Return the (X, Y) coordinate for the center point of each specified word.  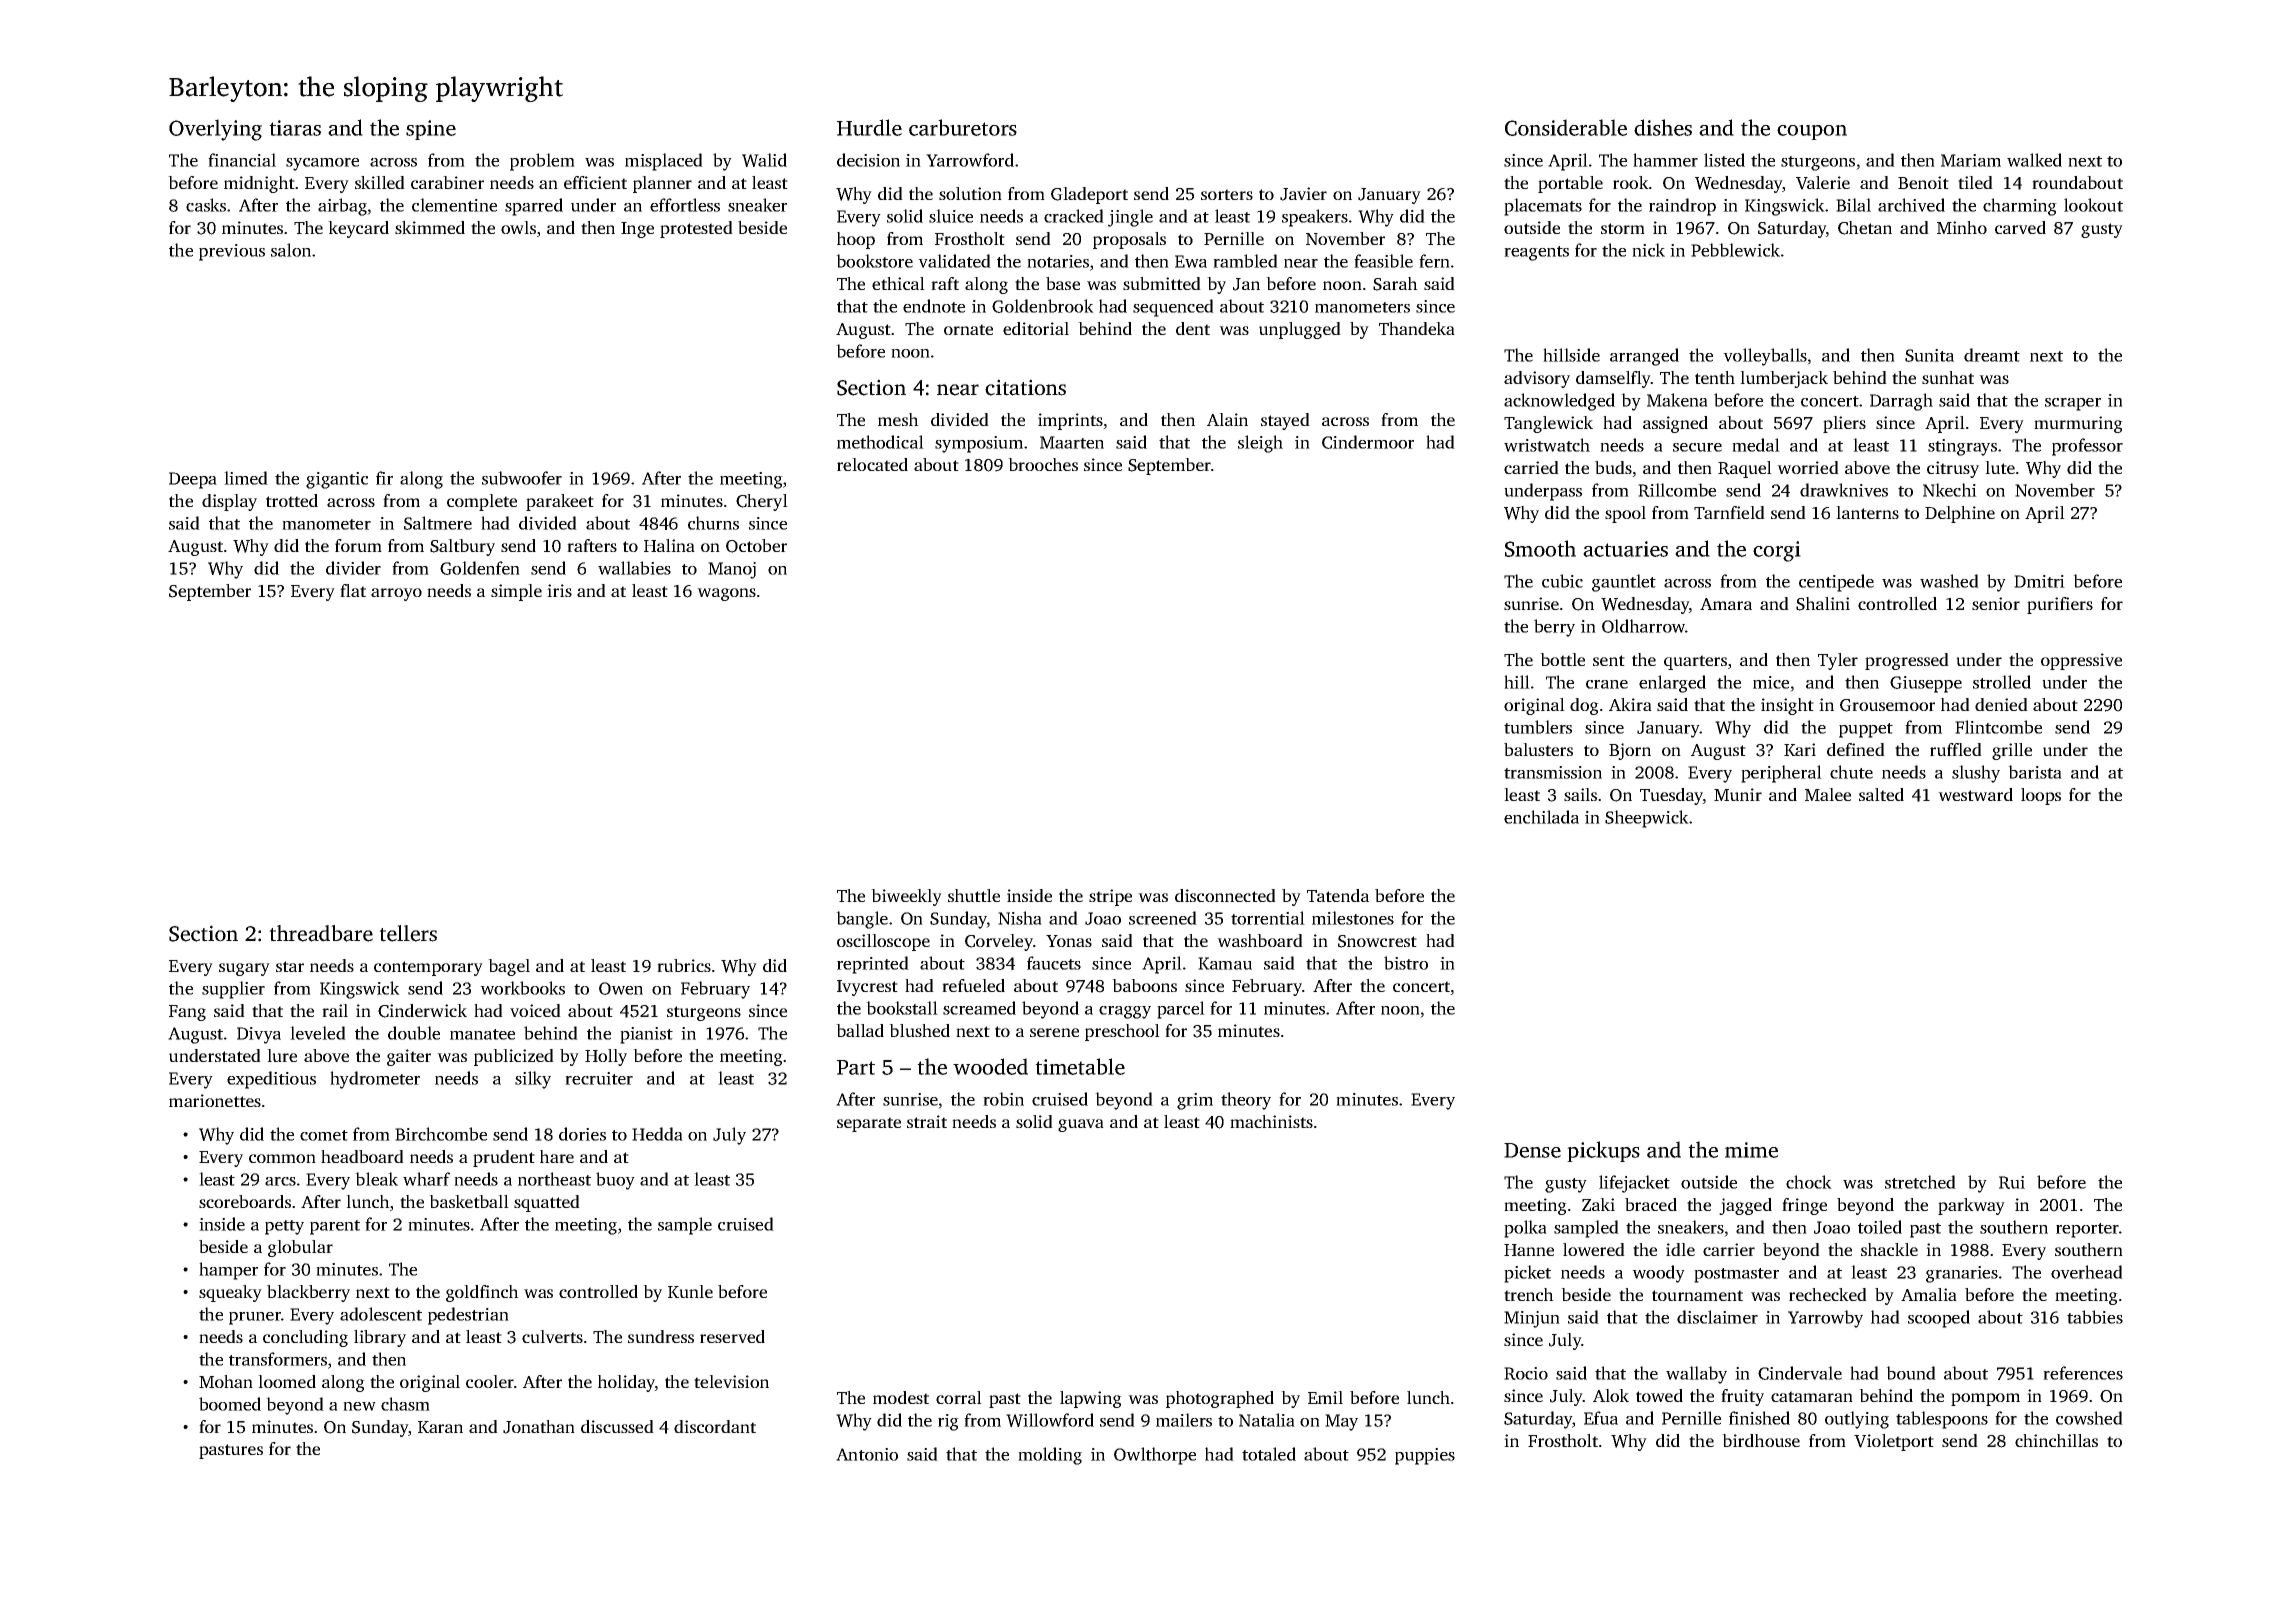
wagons (726, 594)
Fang (187, 1013)
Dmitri (2039, 581)
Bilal (1853, 205)
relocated (872, 464)
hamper (228, 1271)
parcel (1181, 1010)
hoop (856, 240)
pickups (1603, 1151)
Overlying (215, 130)
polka (1525, 1229)
